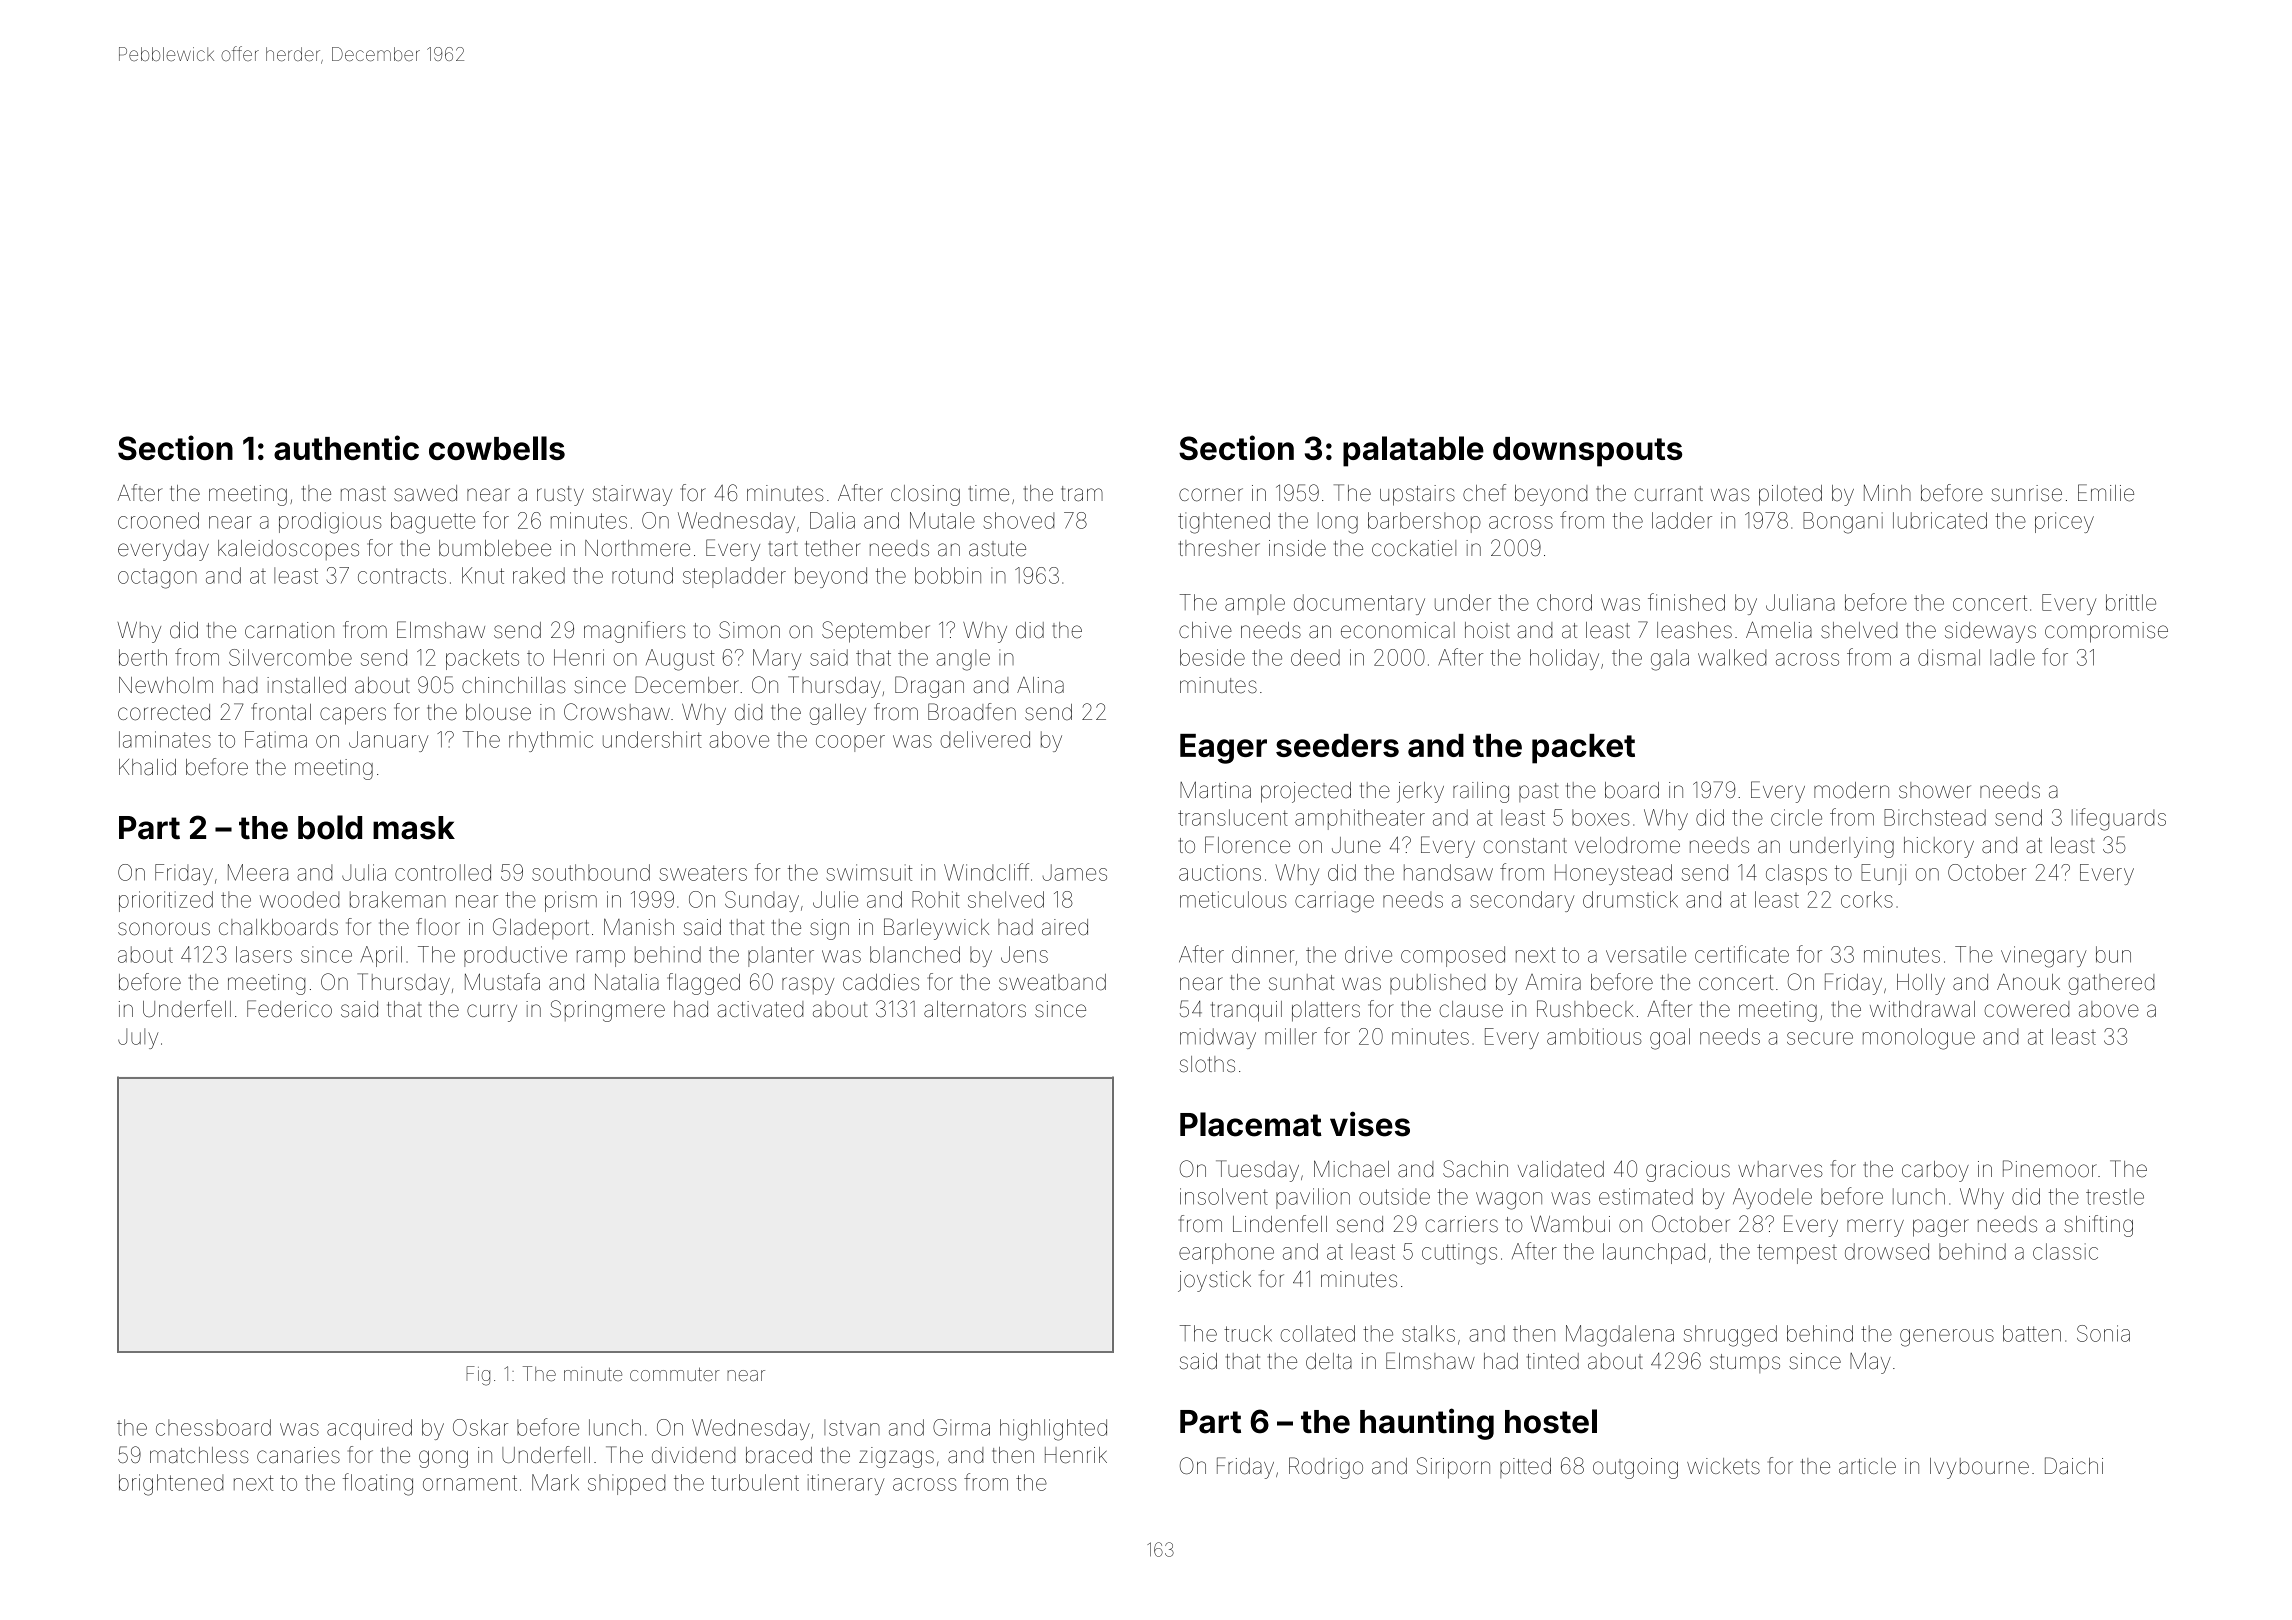  Describe the element at coordinates (925, 495) in the screenshot. I see `closing` at that location.
